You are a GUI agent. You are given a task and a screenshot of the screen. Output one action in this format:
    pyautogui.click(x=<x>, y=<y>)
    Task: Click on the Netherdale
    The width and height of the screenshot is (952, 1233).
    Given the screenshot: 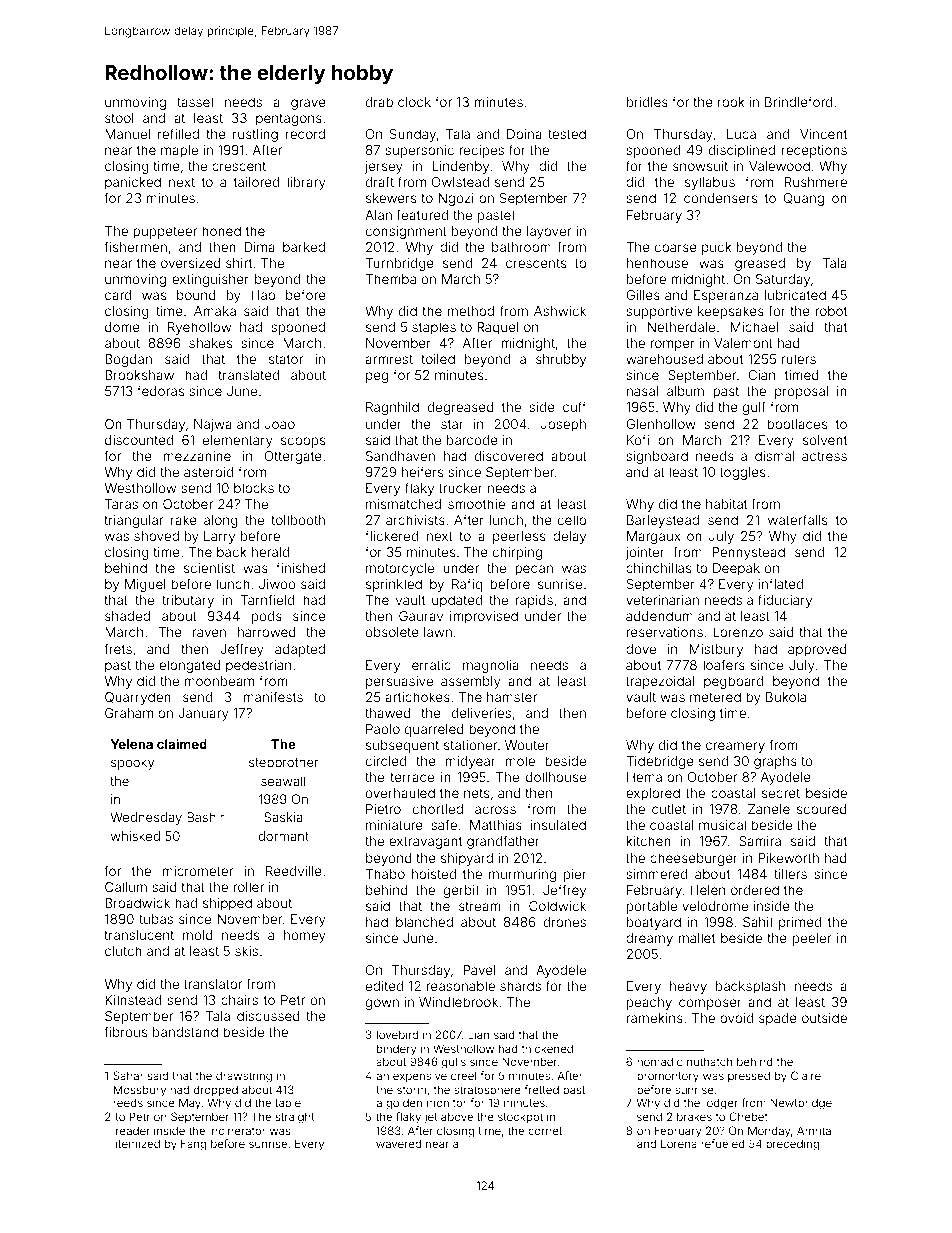 What is the action you would take?
    pyautogui.click(x=681, y=327)
